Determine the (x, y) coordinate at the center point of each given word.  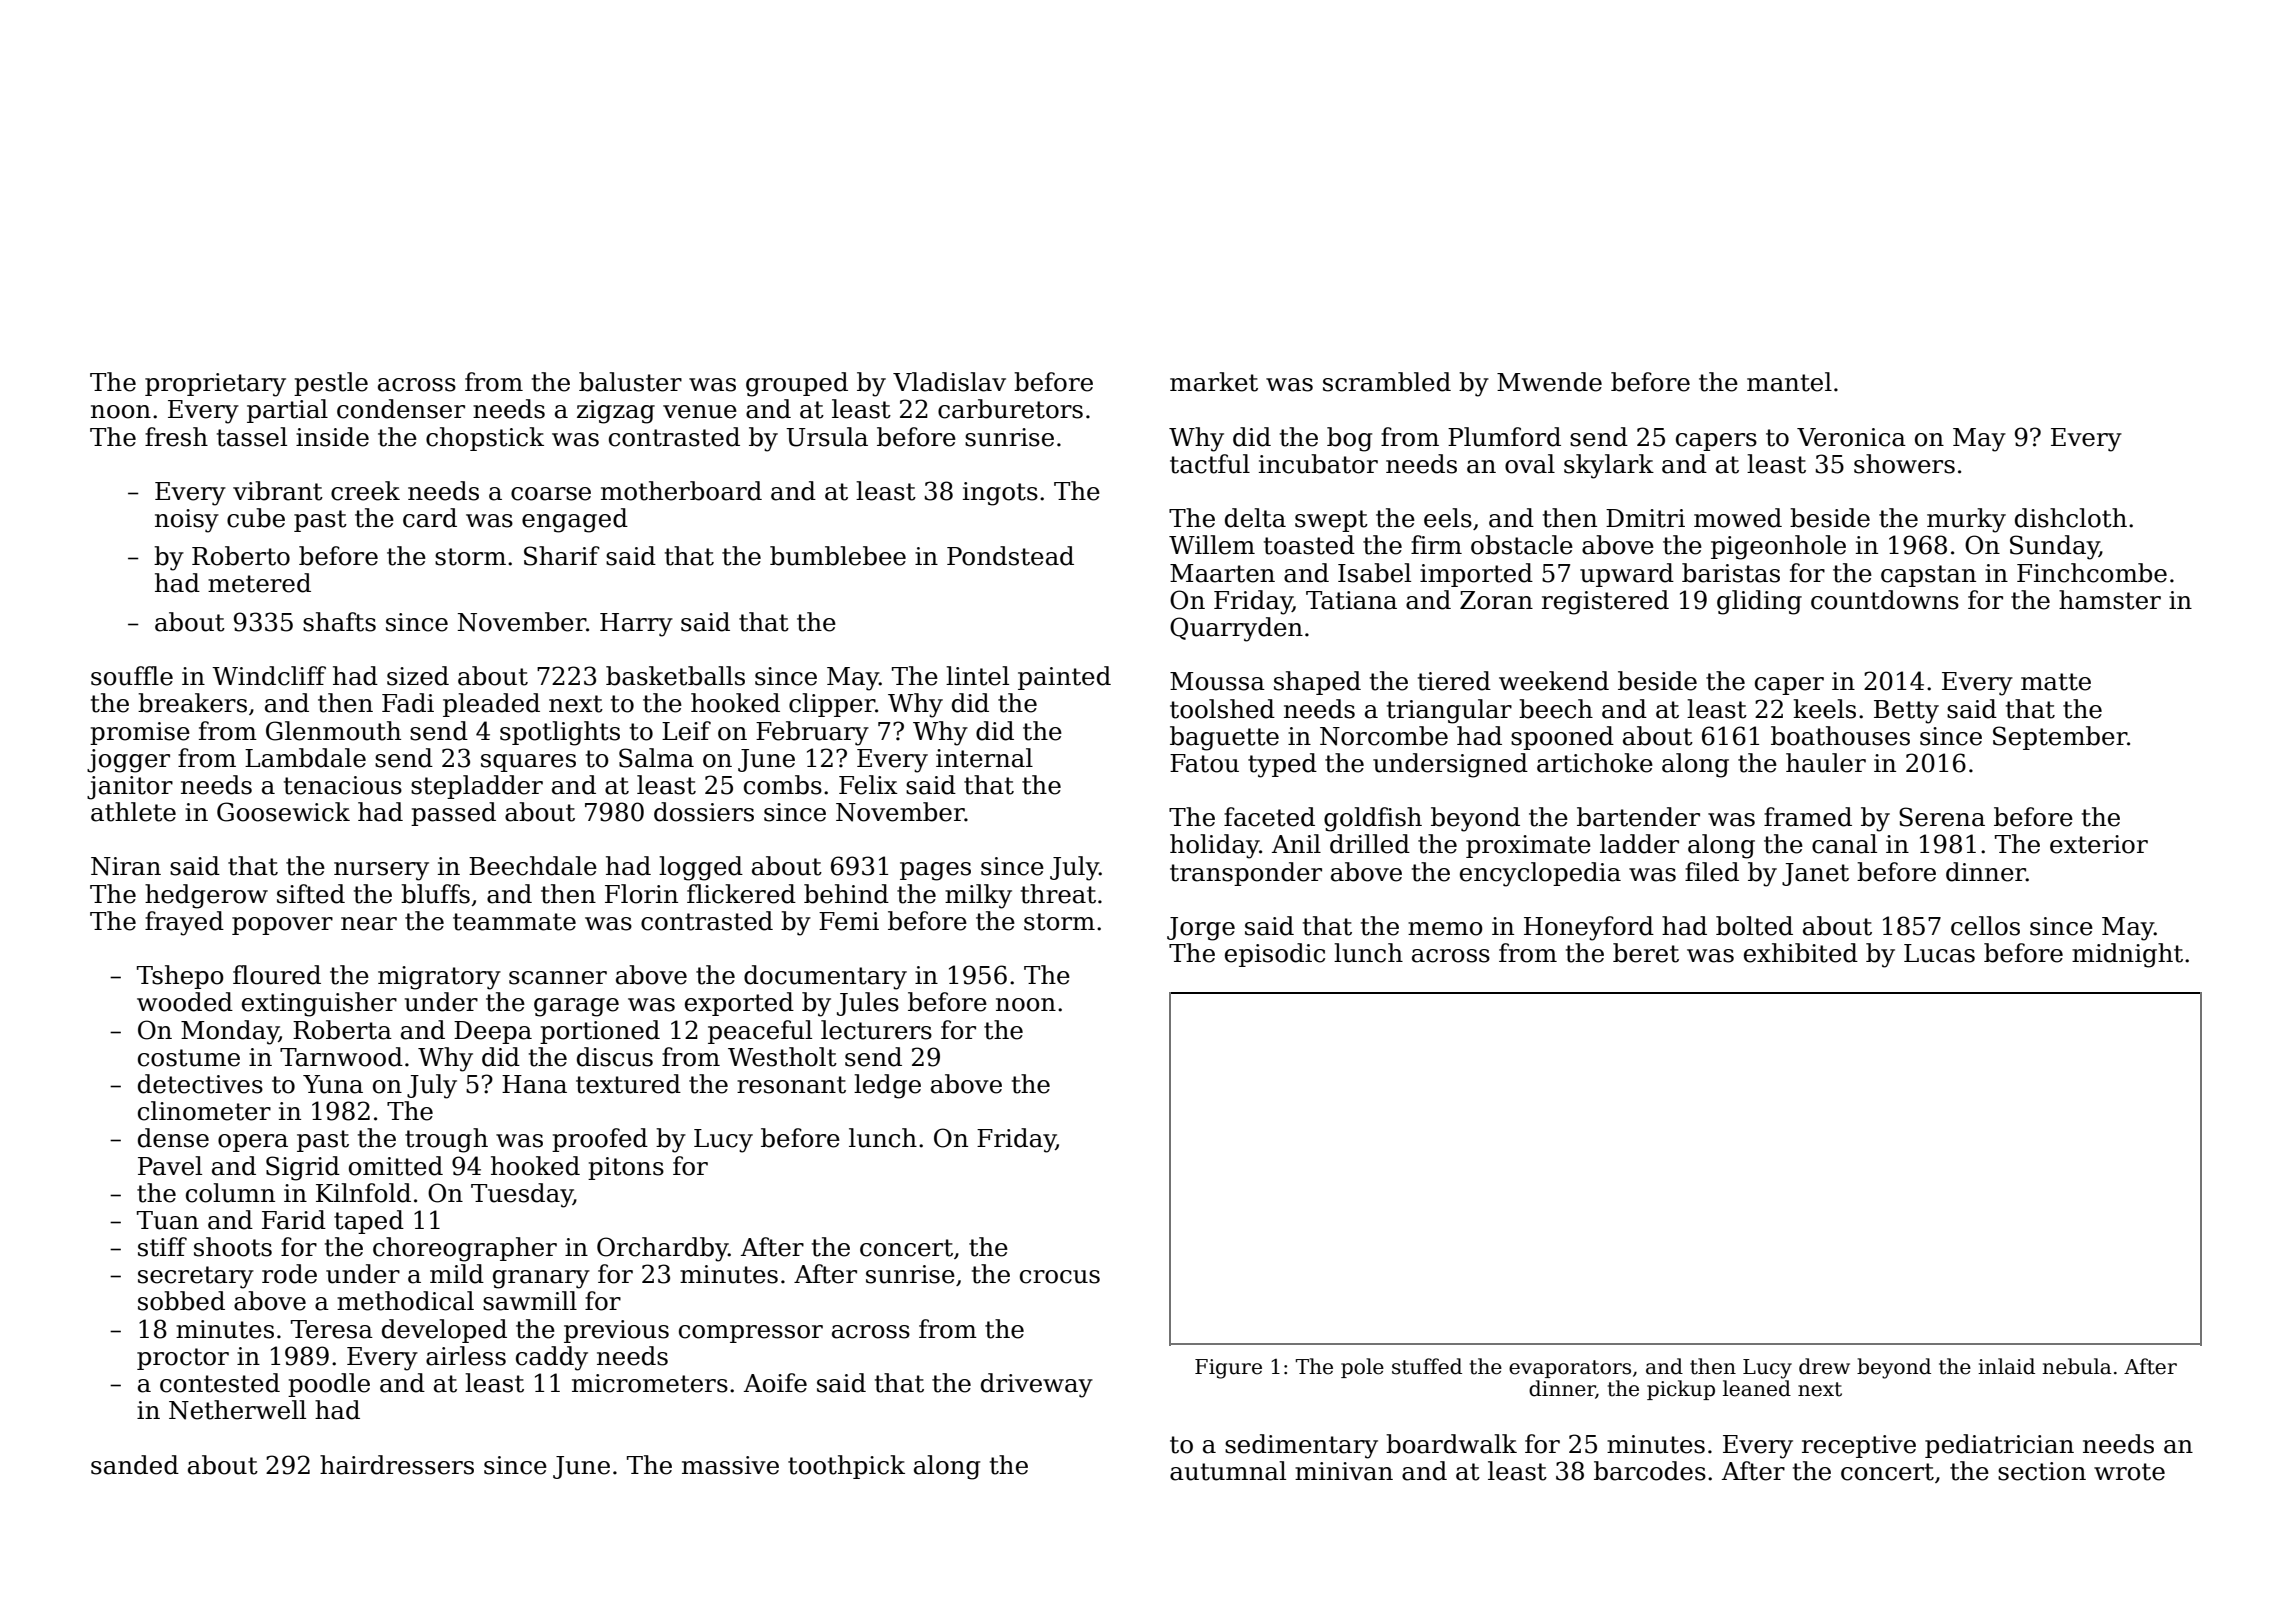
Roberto (241, 556)
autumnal (1228, 1471)
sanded (135, 1465)
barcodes (1650, 1471)
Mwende (1549, 382)
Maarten (1222, 573)
